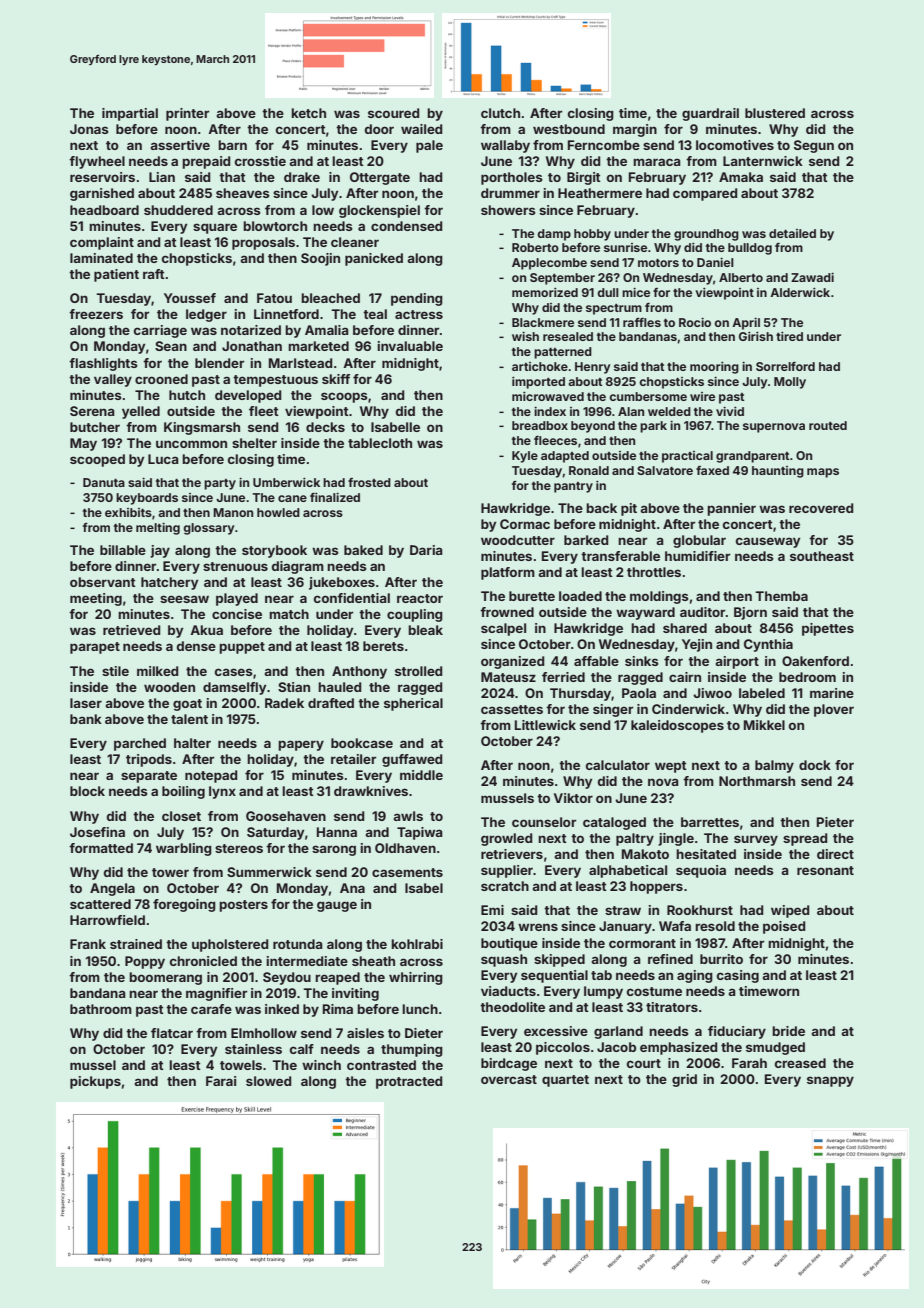 This screenshot has width=924, height=1308. I want to click on back, so click(601, 508).
